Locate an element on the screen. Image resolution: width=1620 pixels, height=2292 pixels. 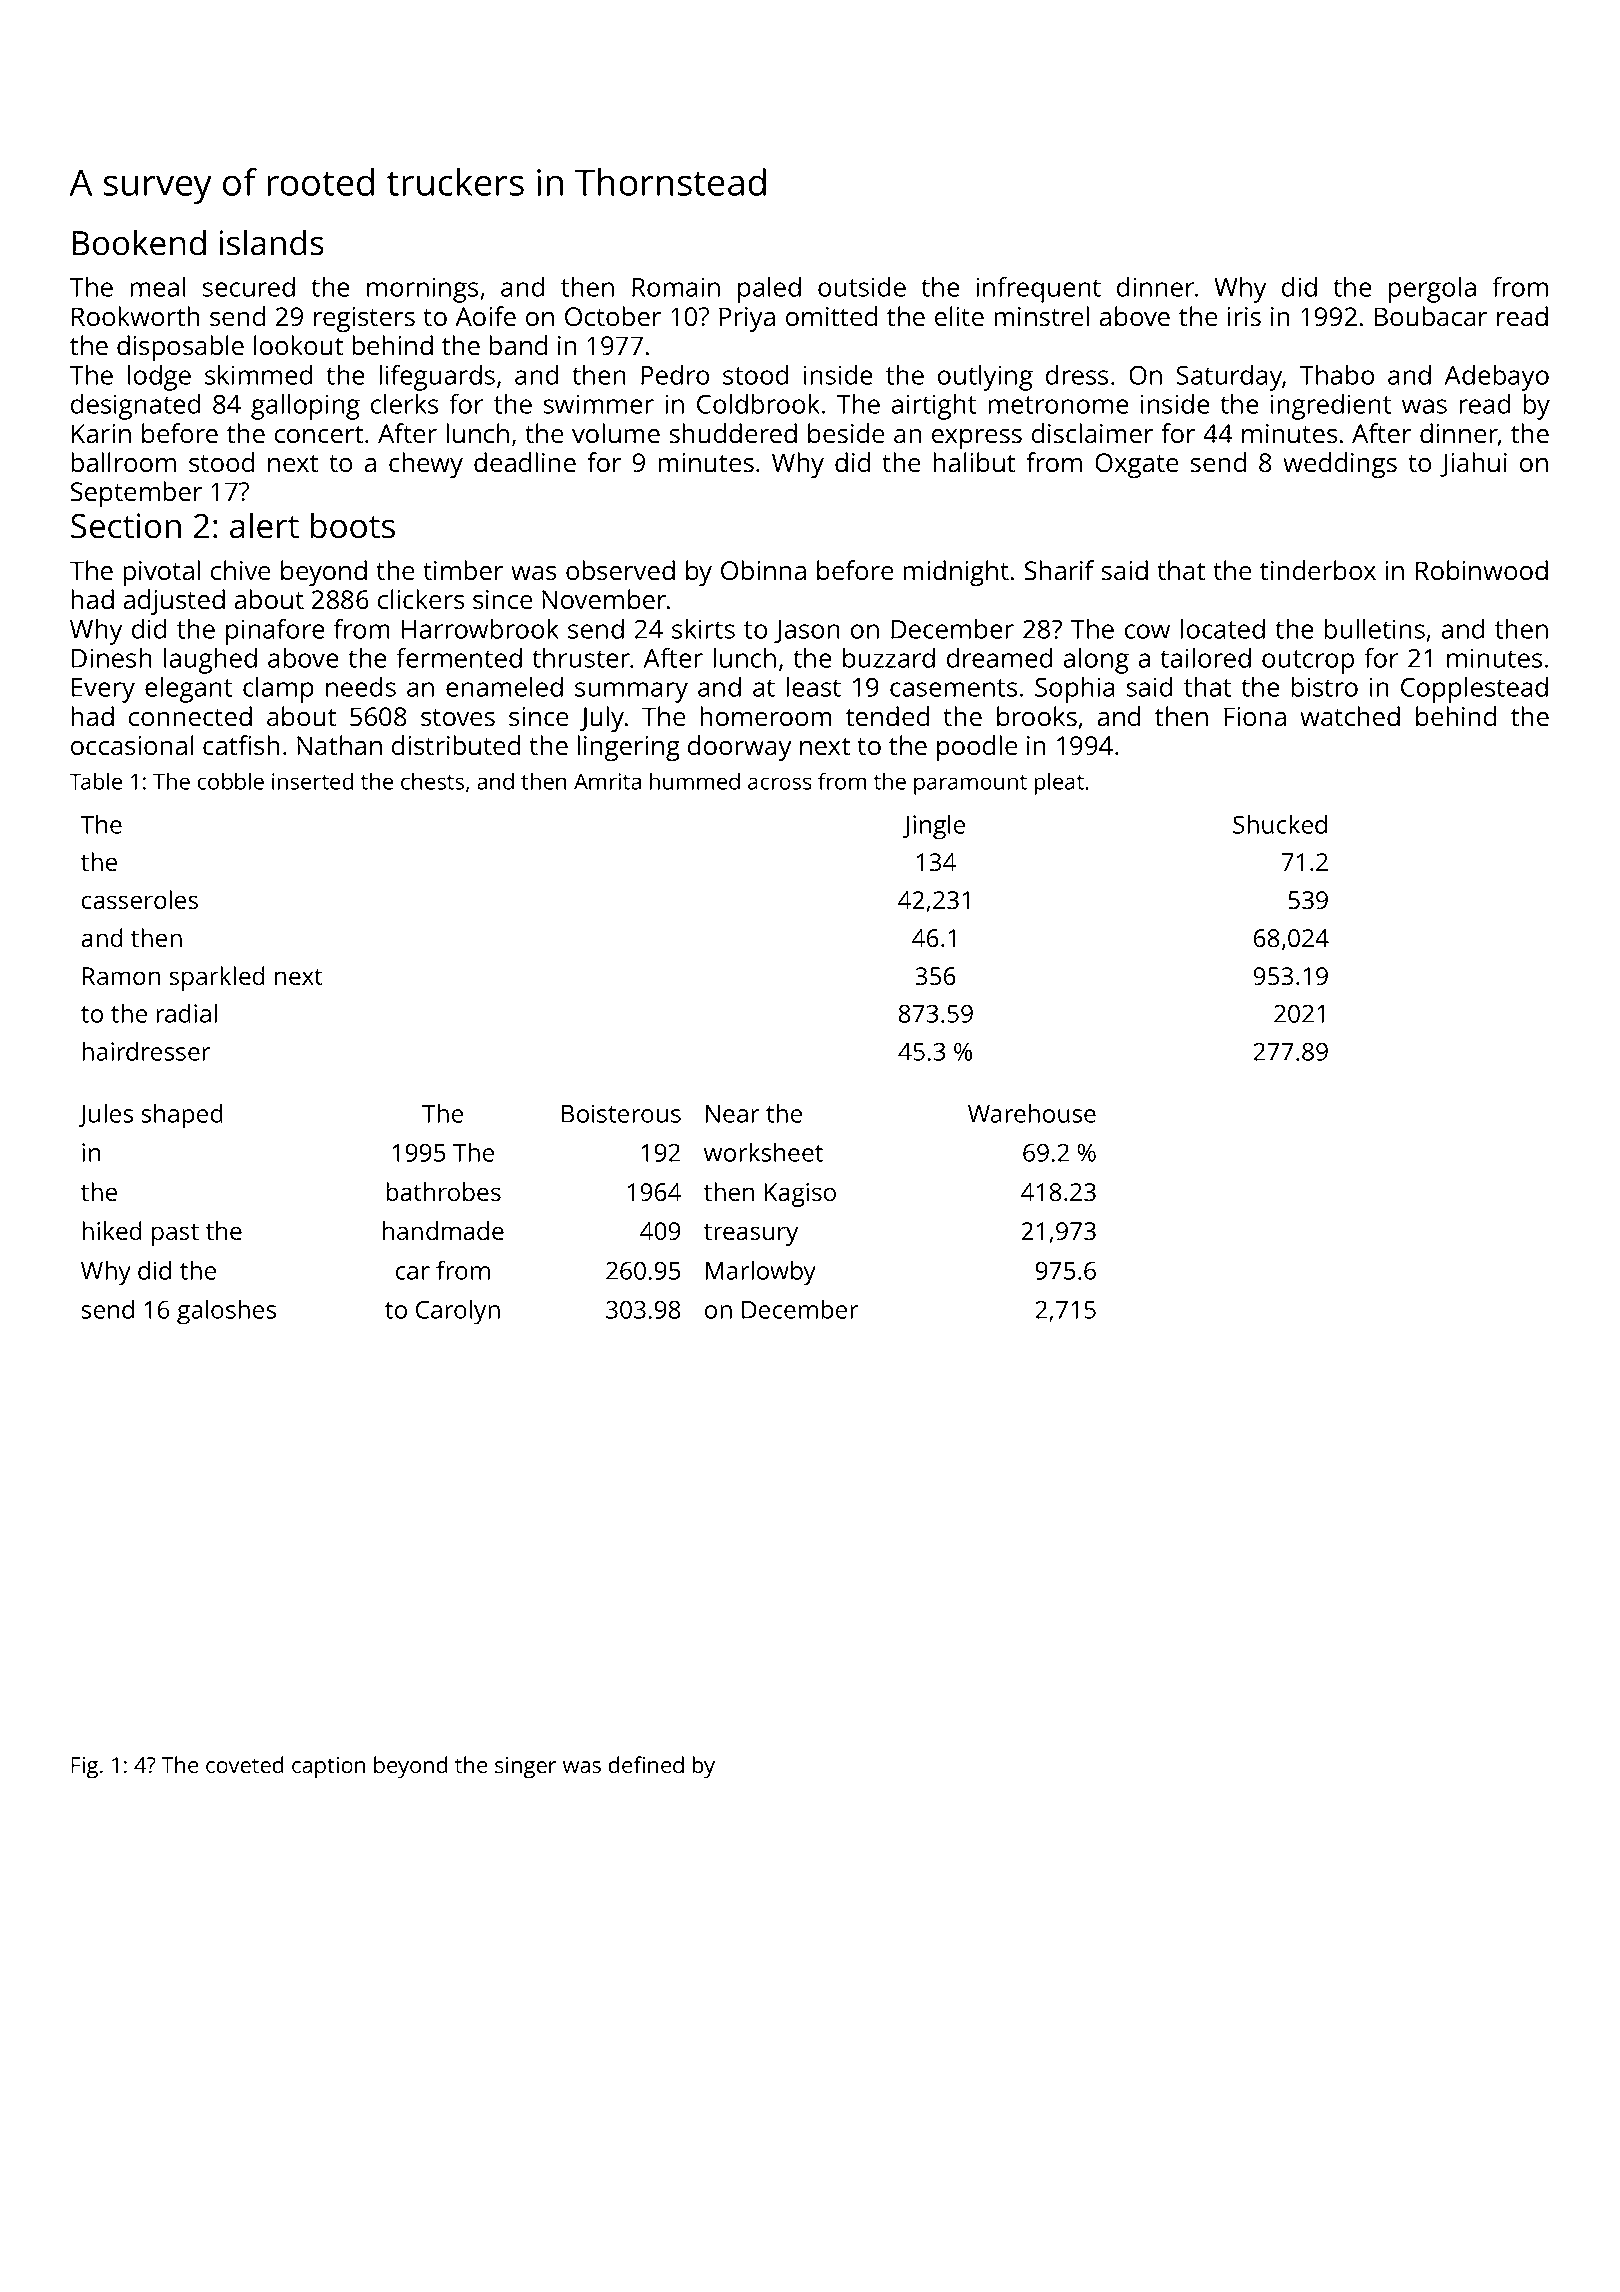
Romain is located at coordinates (676, 287).
